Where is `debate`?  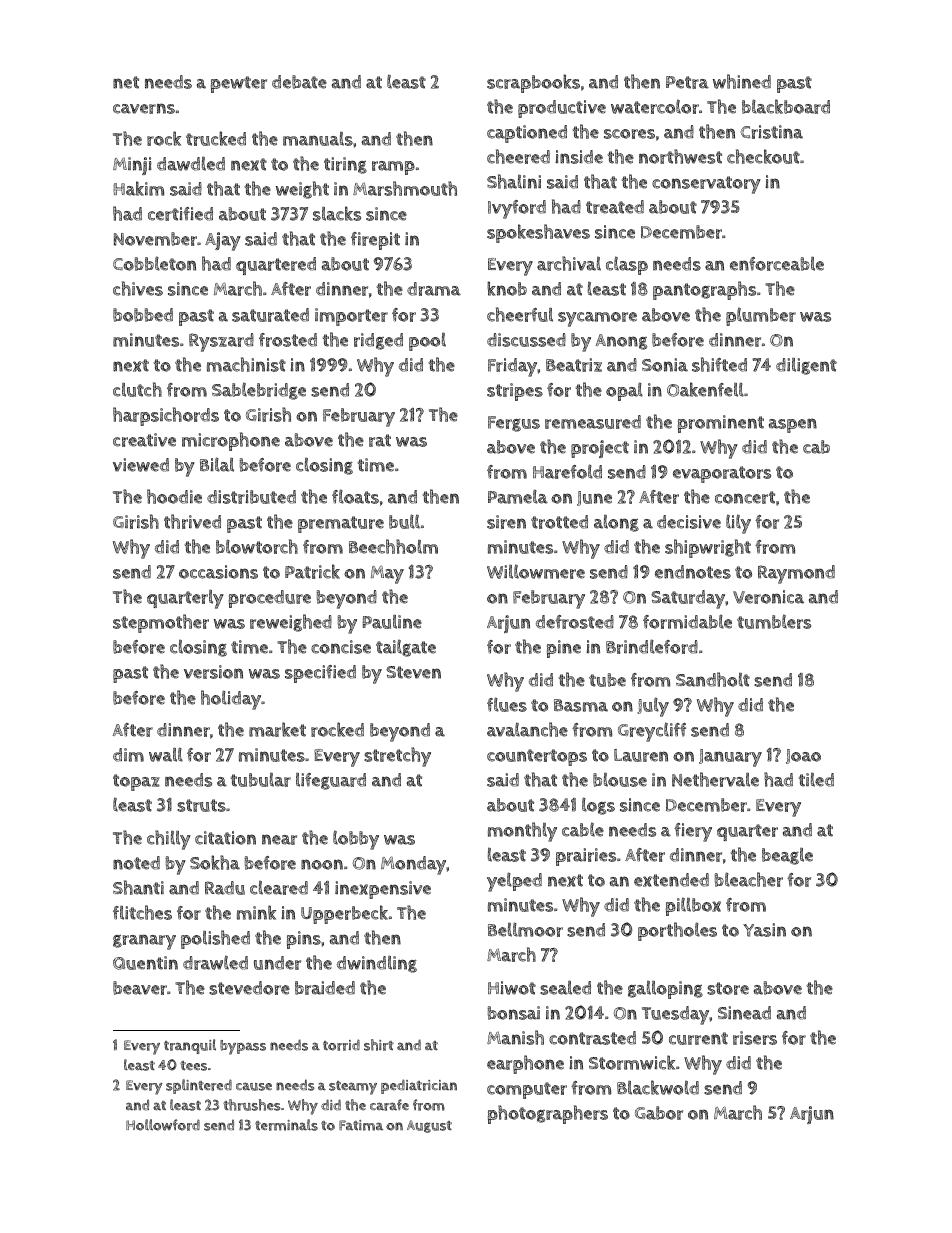 debate is located at coordinates (299, 82).
